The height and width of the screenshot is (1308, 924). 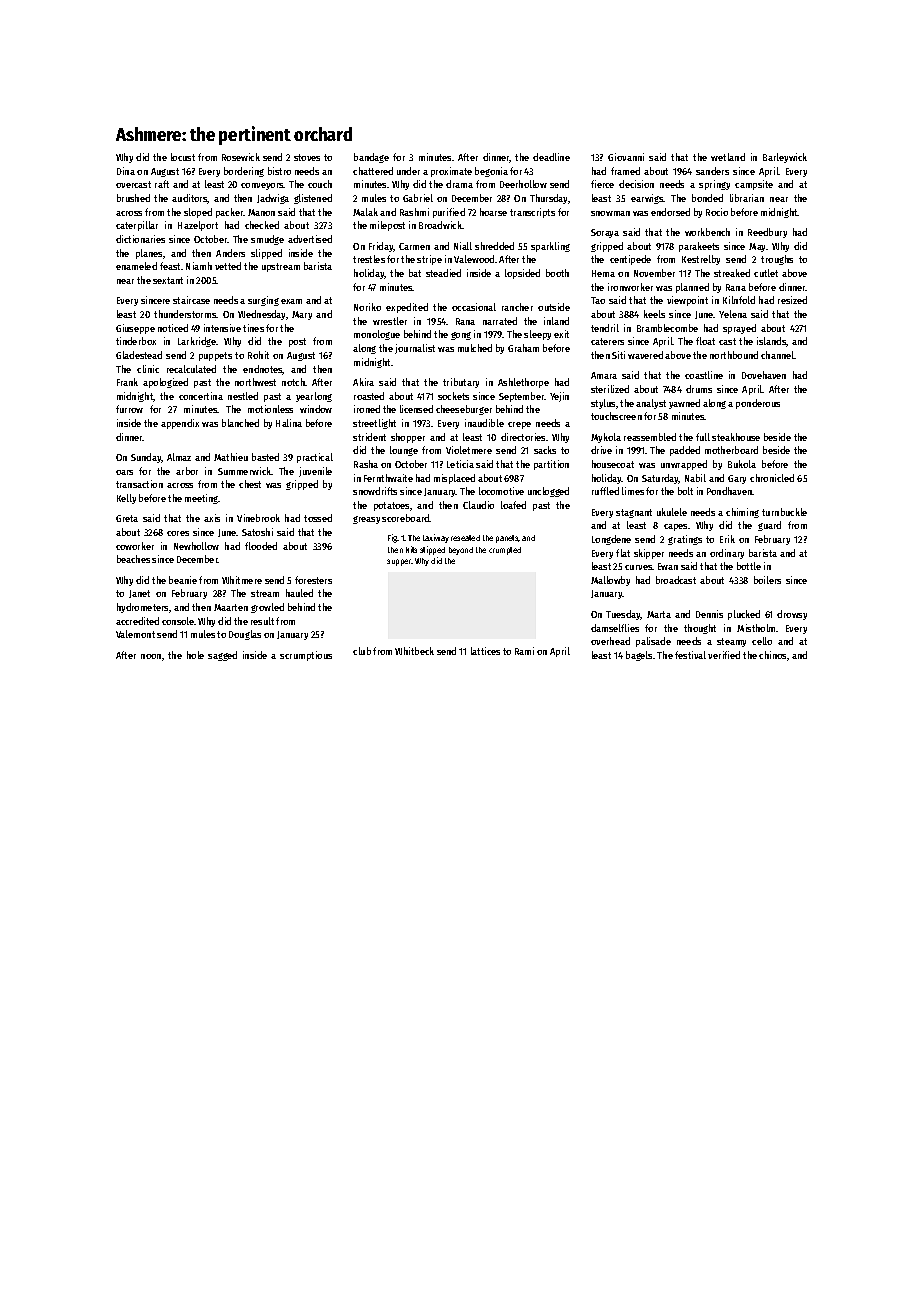 I want to click on noticed, so click(x=173, y=328).
